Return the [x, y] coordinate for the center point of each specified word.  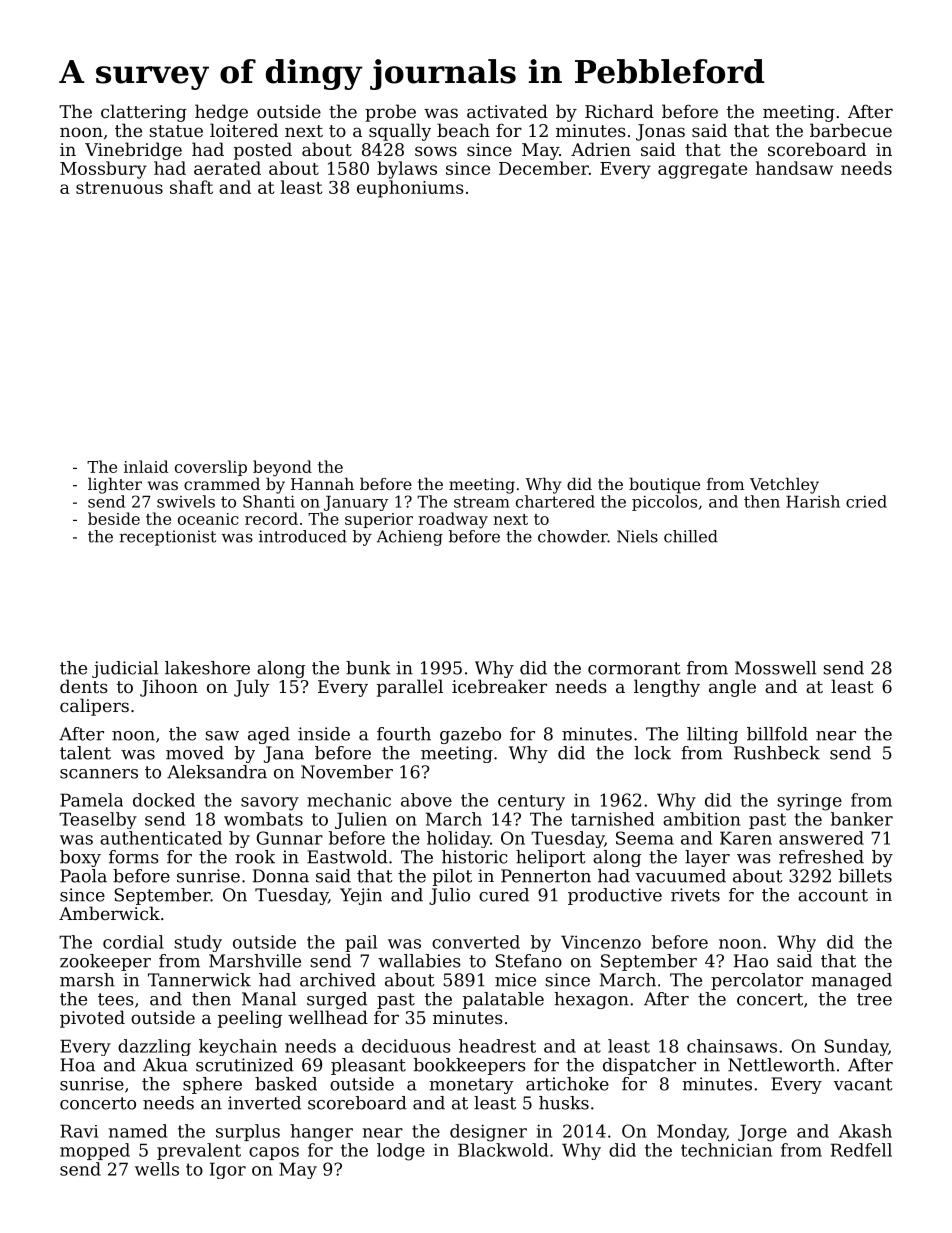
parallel [410, 688]
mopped [95, 1151]
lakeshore [207, 668]
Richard [619, 111]
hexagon [591, 1000]
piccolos [664, 503]
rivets [695, 895]
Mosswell [775, 668]
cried [866, 501]
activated [507, 111]
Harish [813, 501]
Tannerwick [199, 980]
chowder [573, 536]
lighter [115, 486]
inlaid [146, 466]
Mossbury [103, 170]
